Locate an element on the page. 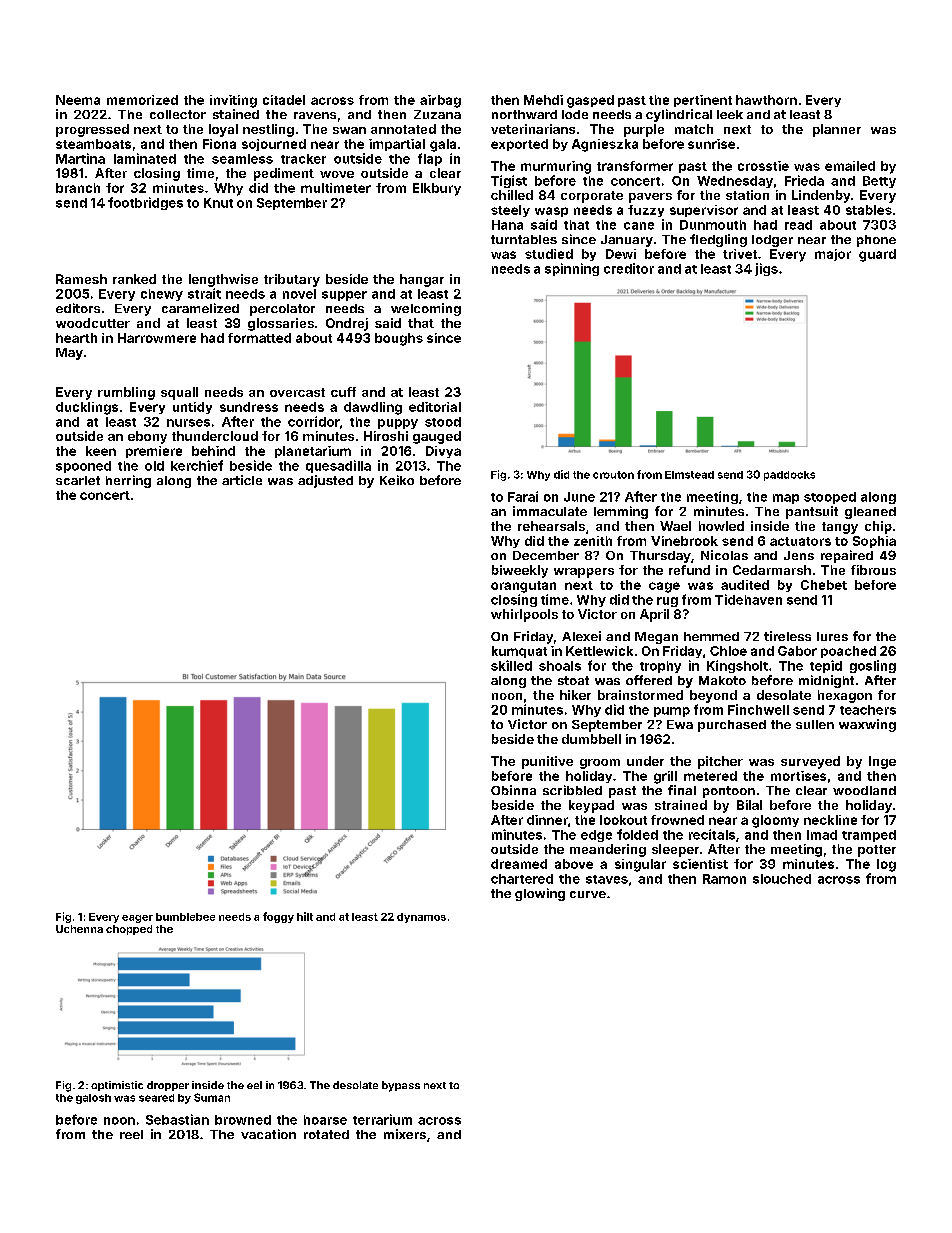 This page has width=952, height=1233. mixers is located at coordinates (405, 1134).
